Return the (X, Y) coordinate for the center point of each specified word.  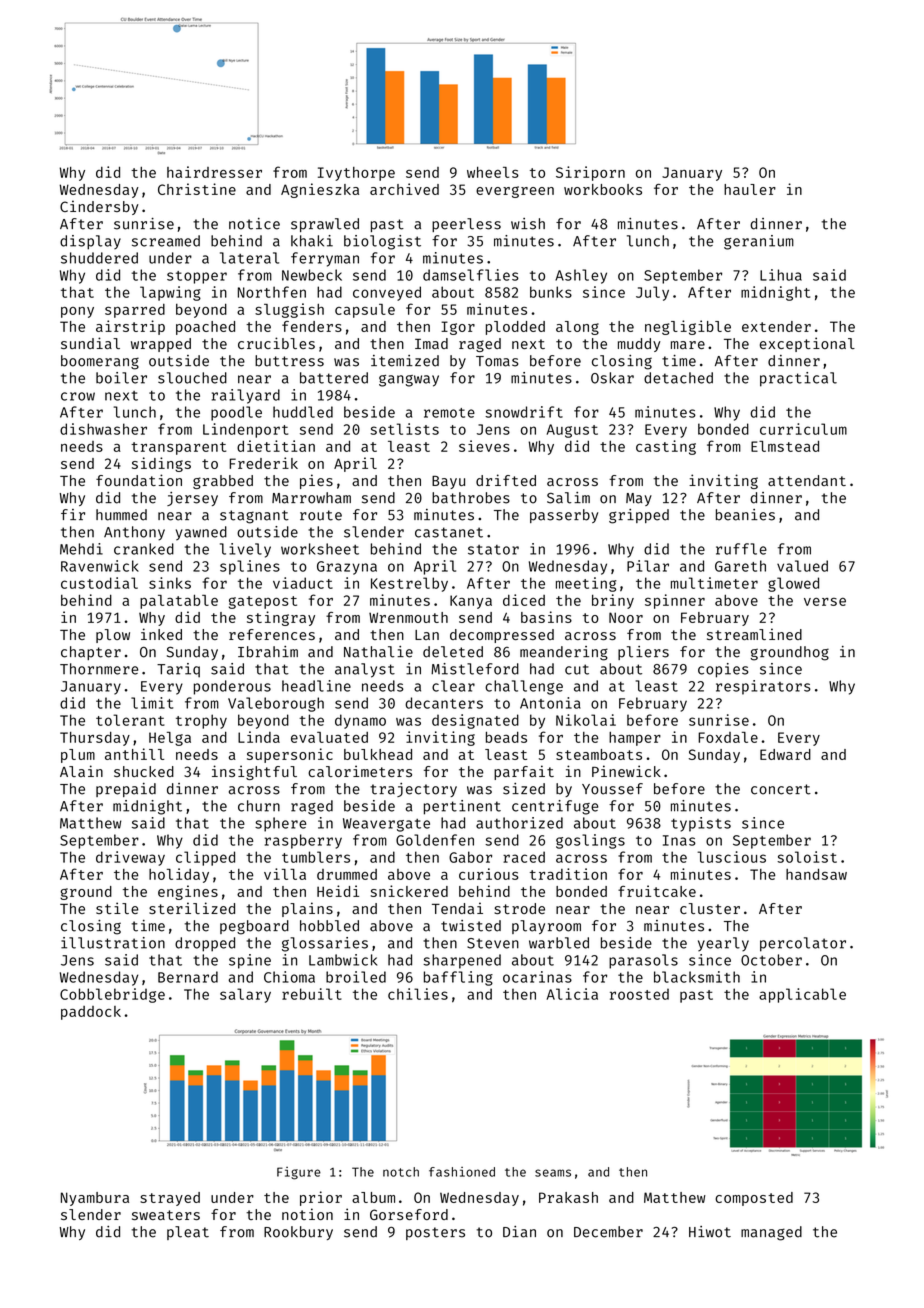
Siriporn (590, 173)
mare (688, 345)
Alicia (572, 994)
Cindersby (99, 207)
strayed (170, 1199)
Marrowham (311, 498)
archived (404, 189)
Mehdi (81, 549)
